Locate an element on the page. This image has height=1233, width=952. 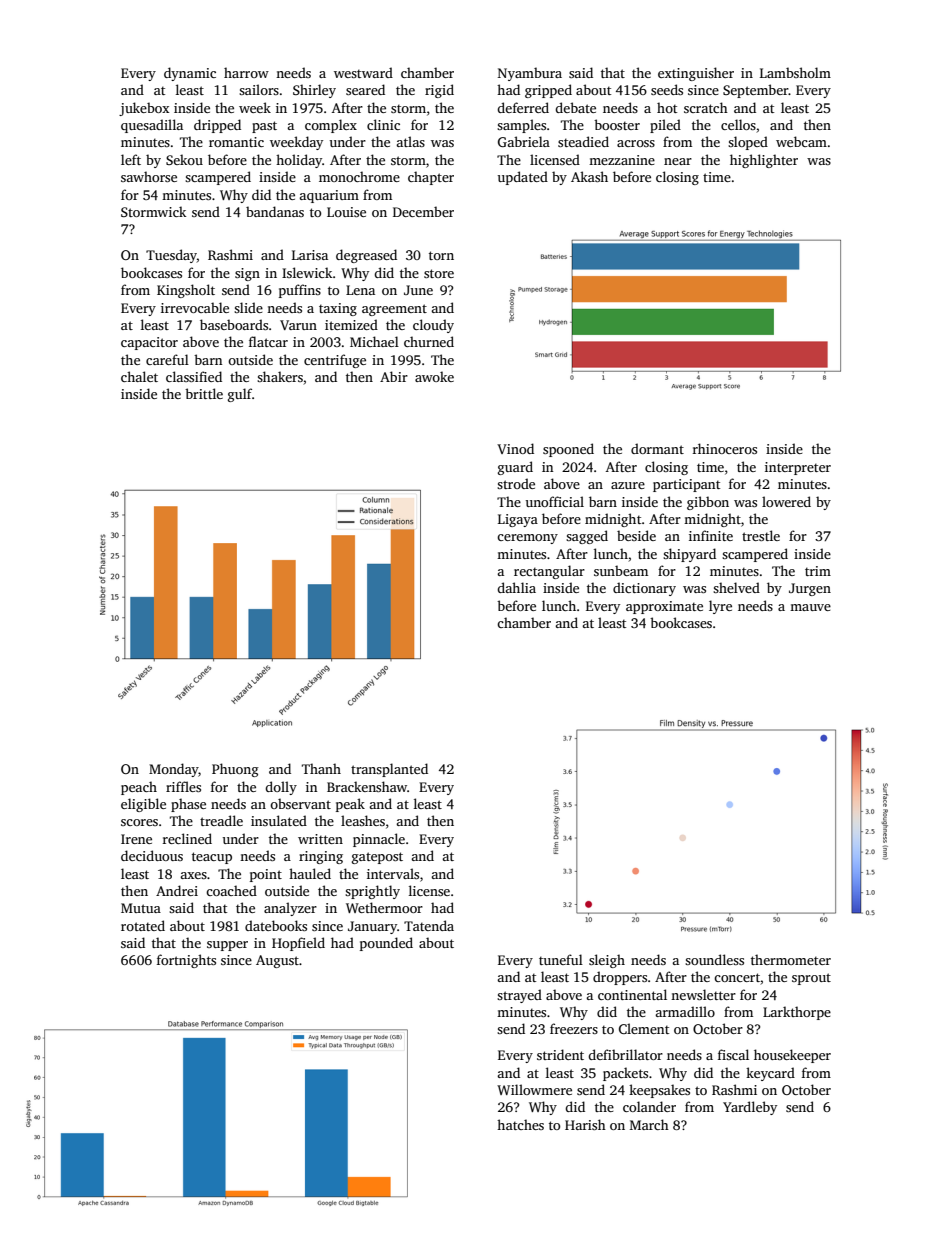
transplanted is located at coordinates (389, 770).
